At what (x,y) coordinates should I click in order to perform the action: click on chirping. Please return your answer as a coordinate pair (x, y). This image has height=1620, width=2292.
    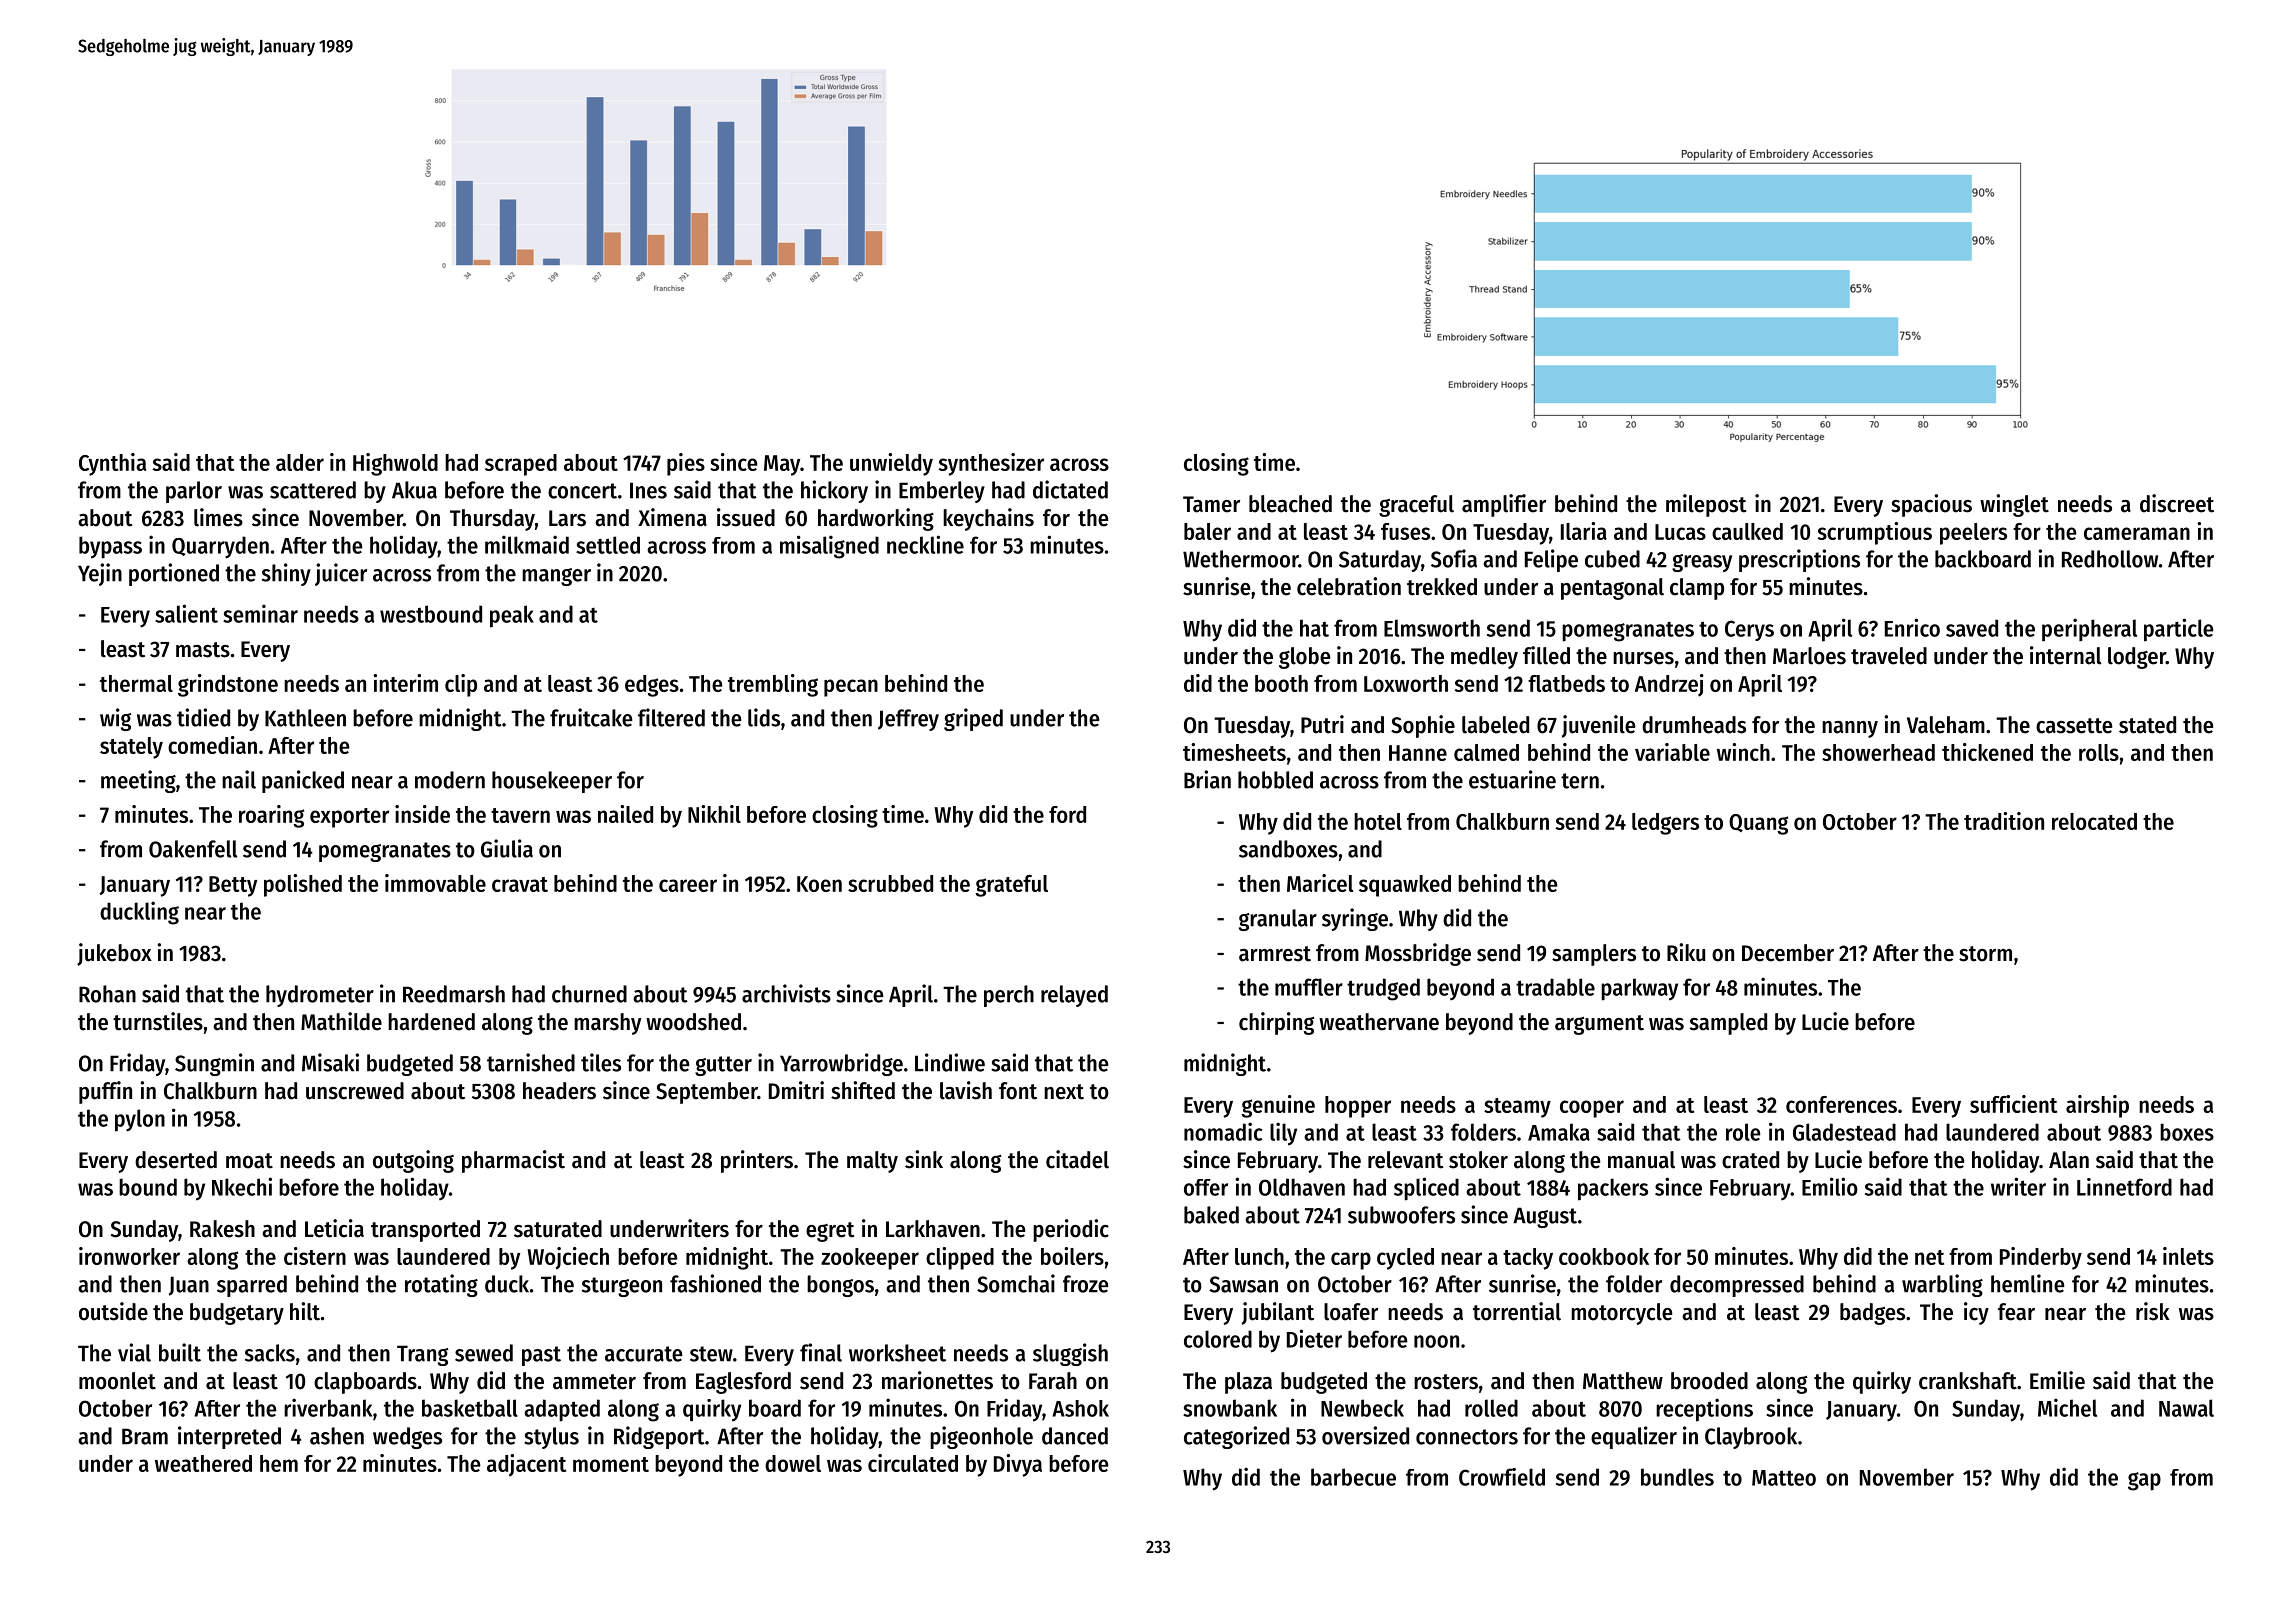
    Looking at the image, I should click on (1277, 1023).
